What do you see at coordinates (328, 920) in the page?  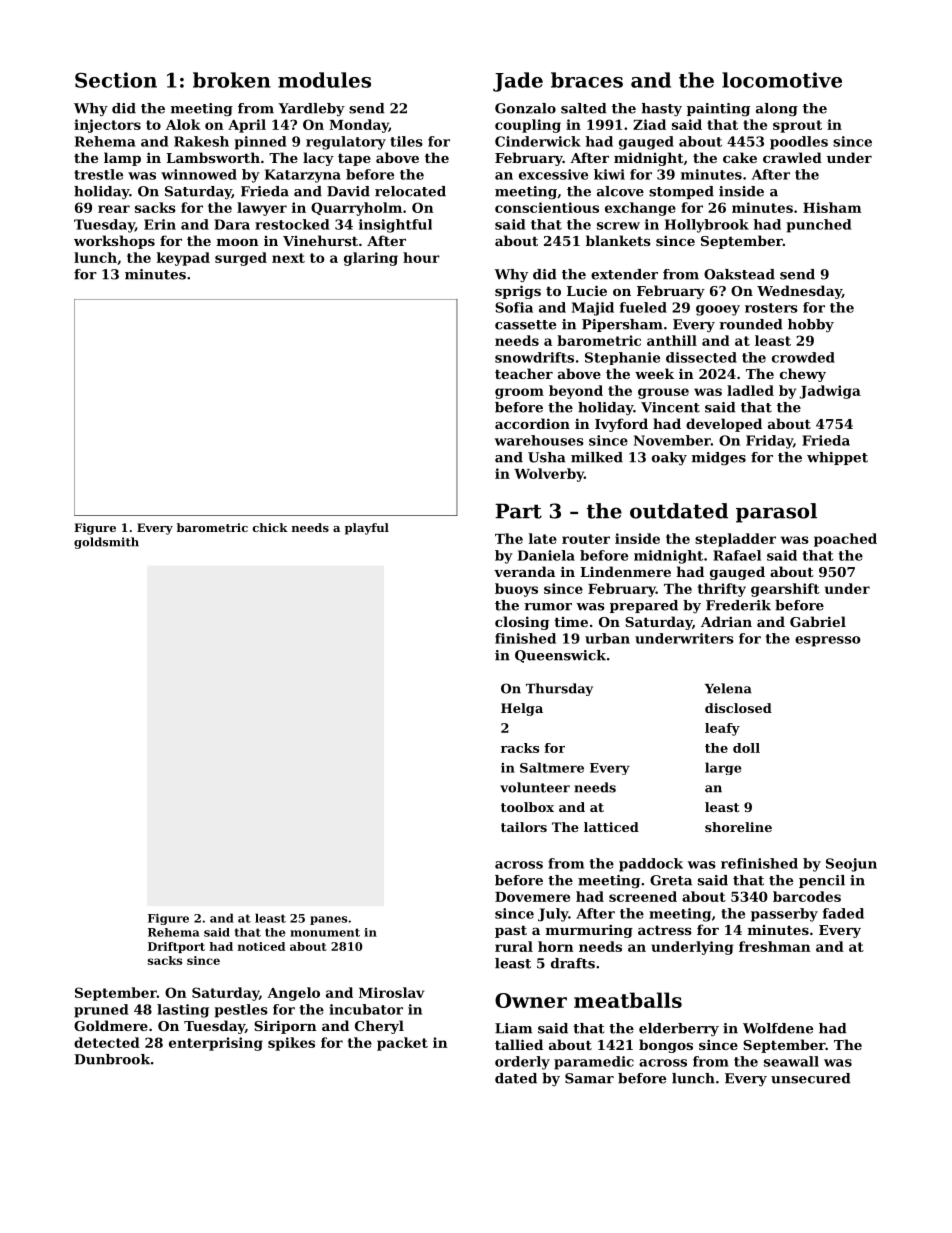 I see `panes` at bounding box center [328, 920].
